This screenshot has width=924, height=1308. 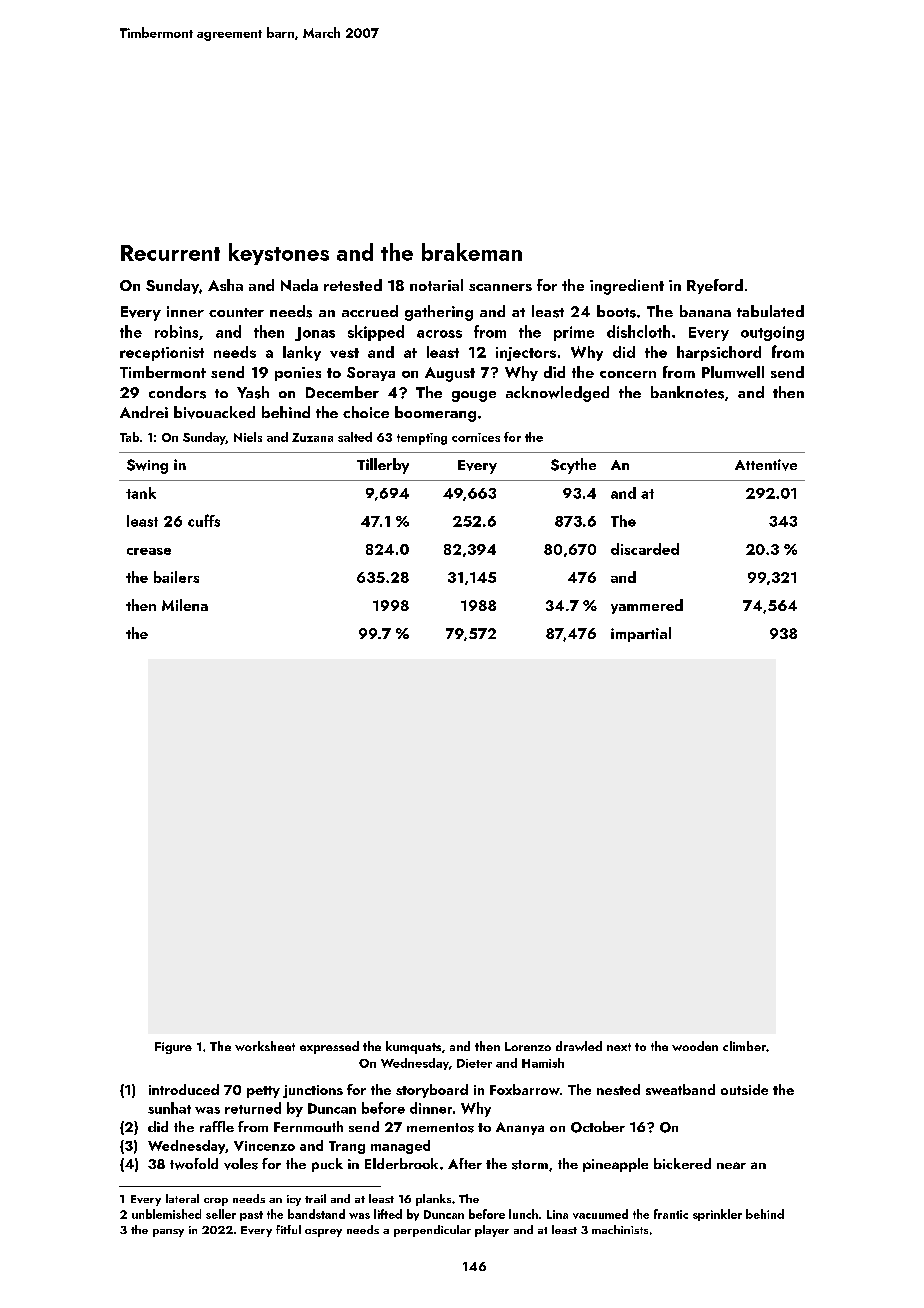 I want to click on crease, so click(x=149, y=551).
